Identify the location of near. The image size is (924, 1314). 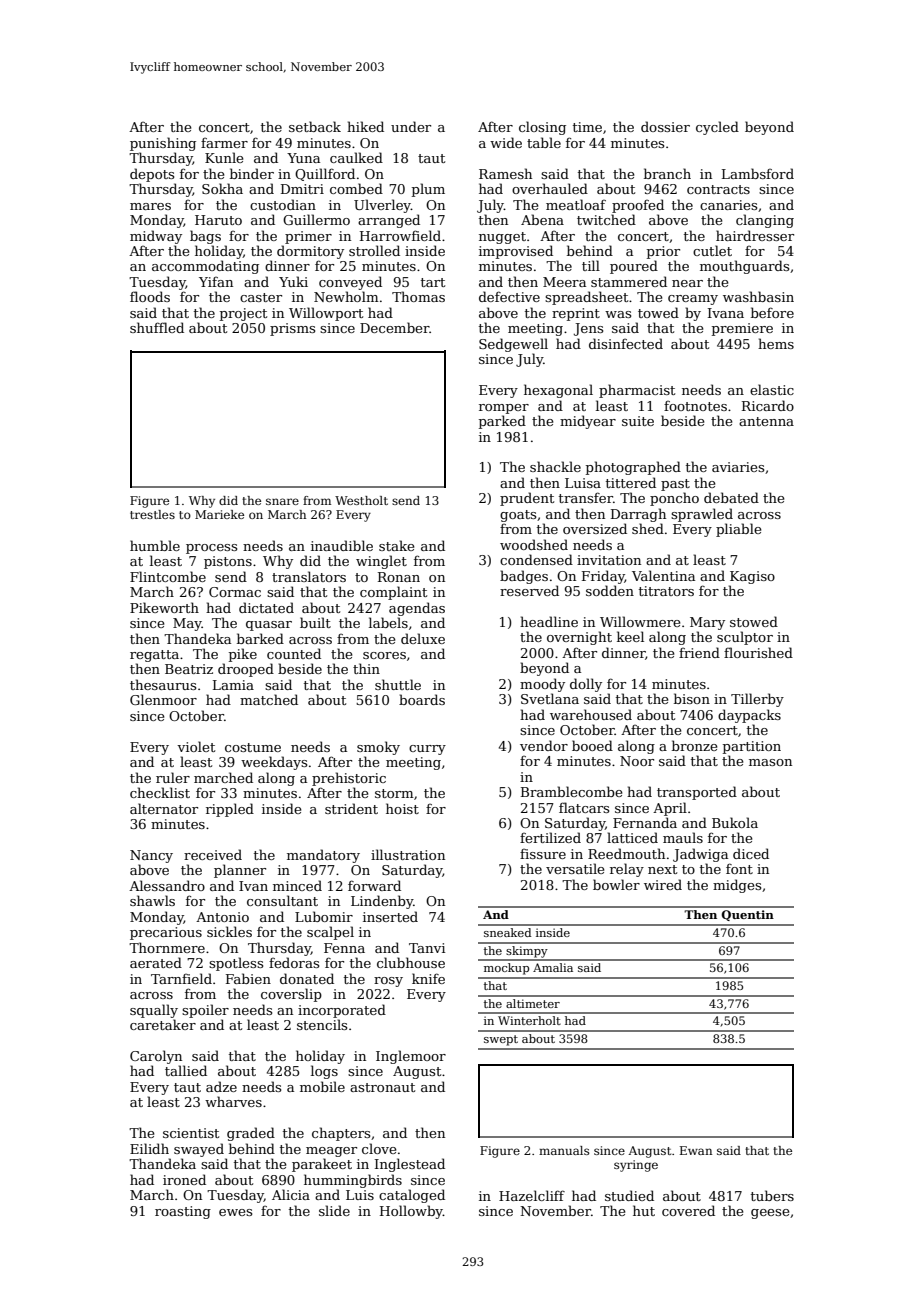
(687, 283).
